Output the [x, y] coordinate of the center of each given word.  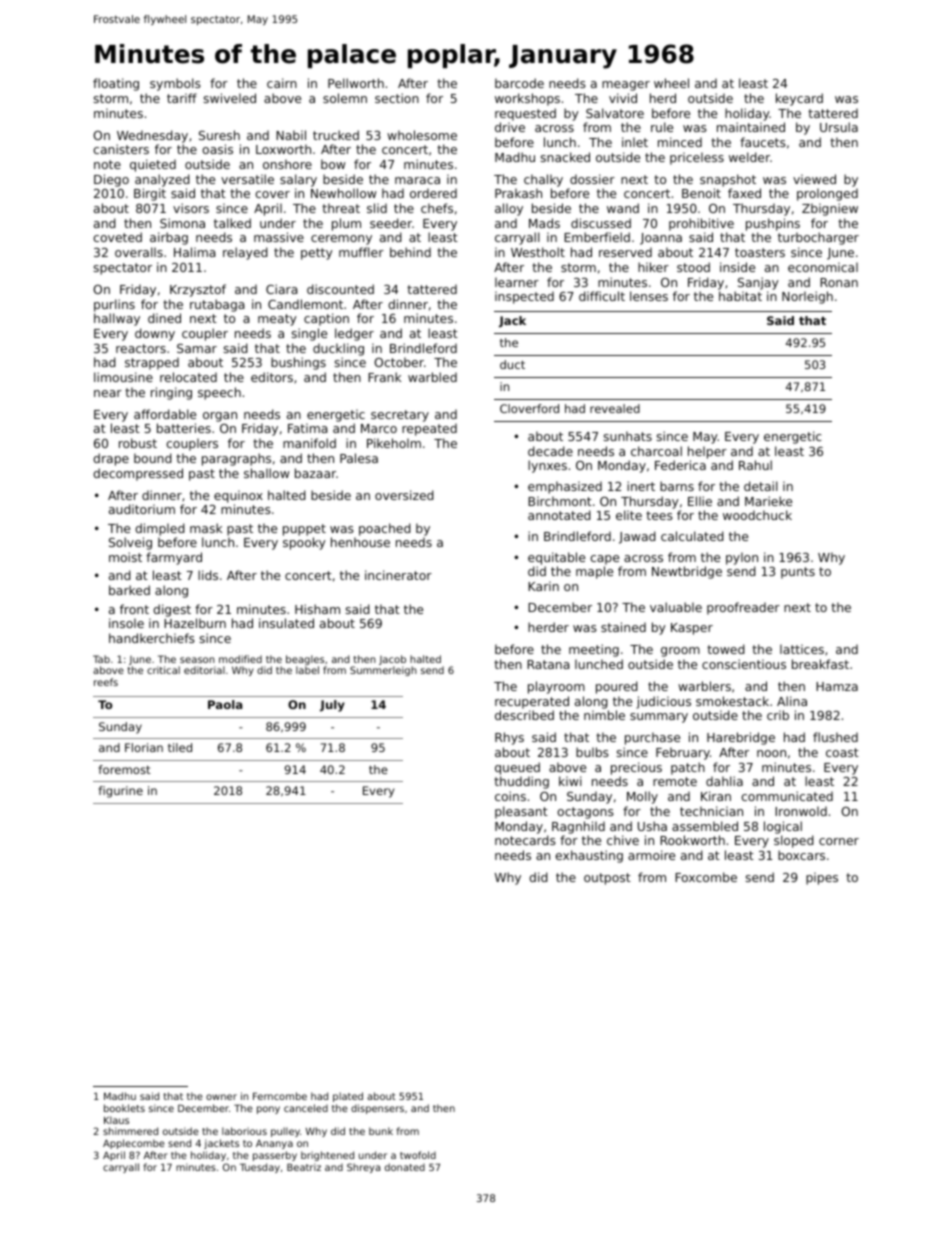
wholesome [422, 135]
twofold [418, 1155]
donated [405, 1167]
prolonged [827, 194]
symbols [175, 84]
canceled [306, 1108]
